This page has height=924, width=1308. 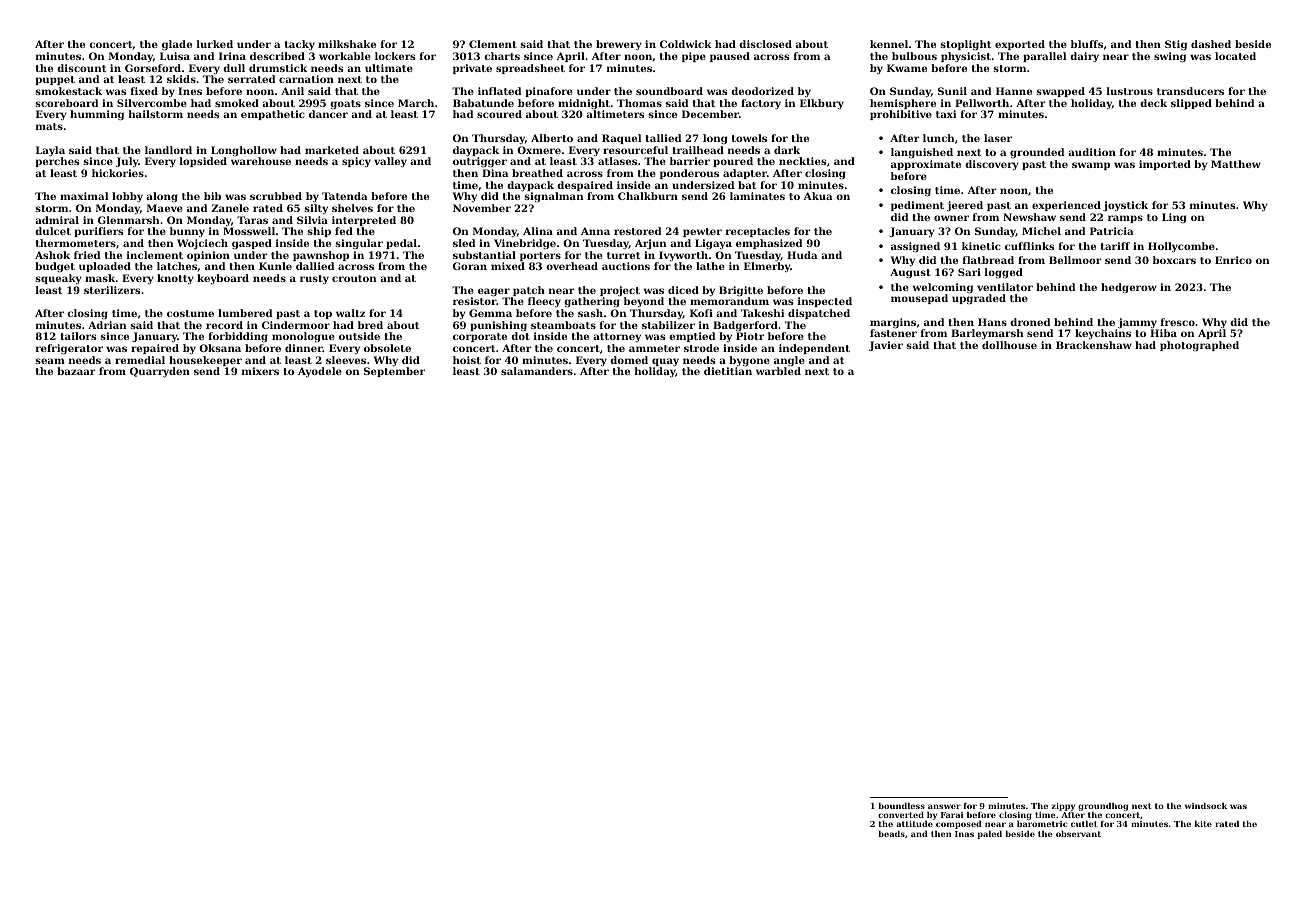 I want to click on dietitian, so click(x=728, y=371).
